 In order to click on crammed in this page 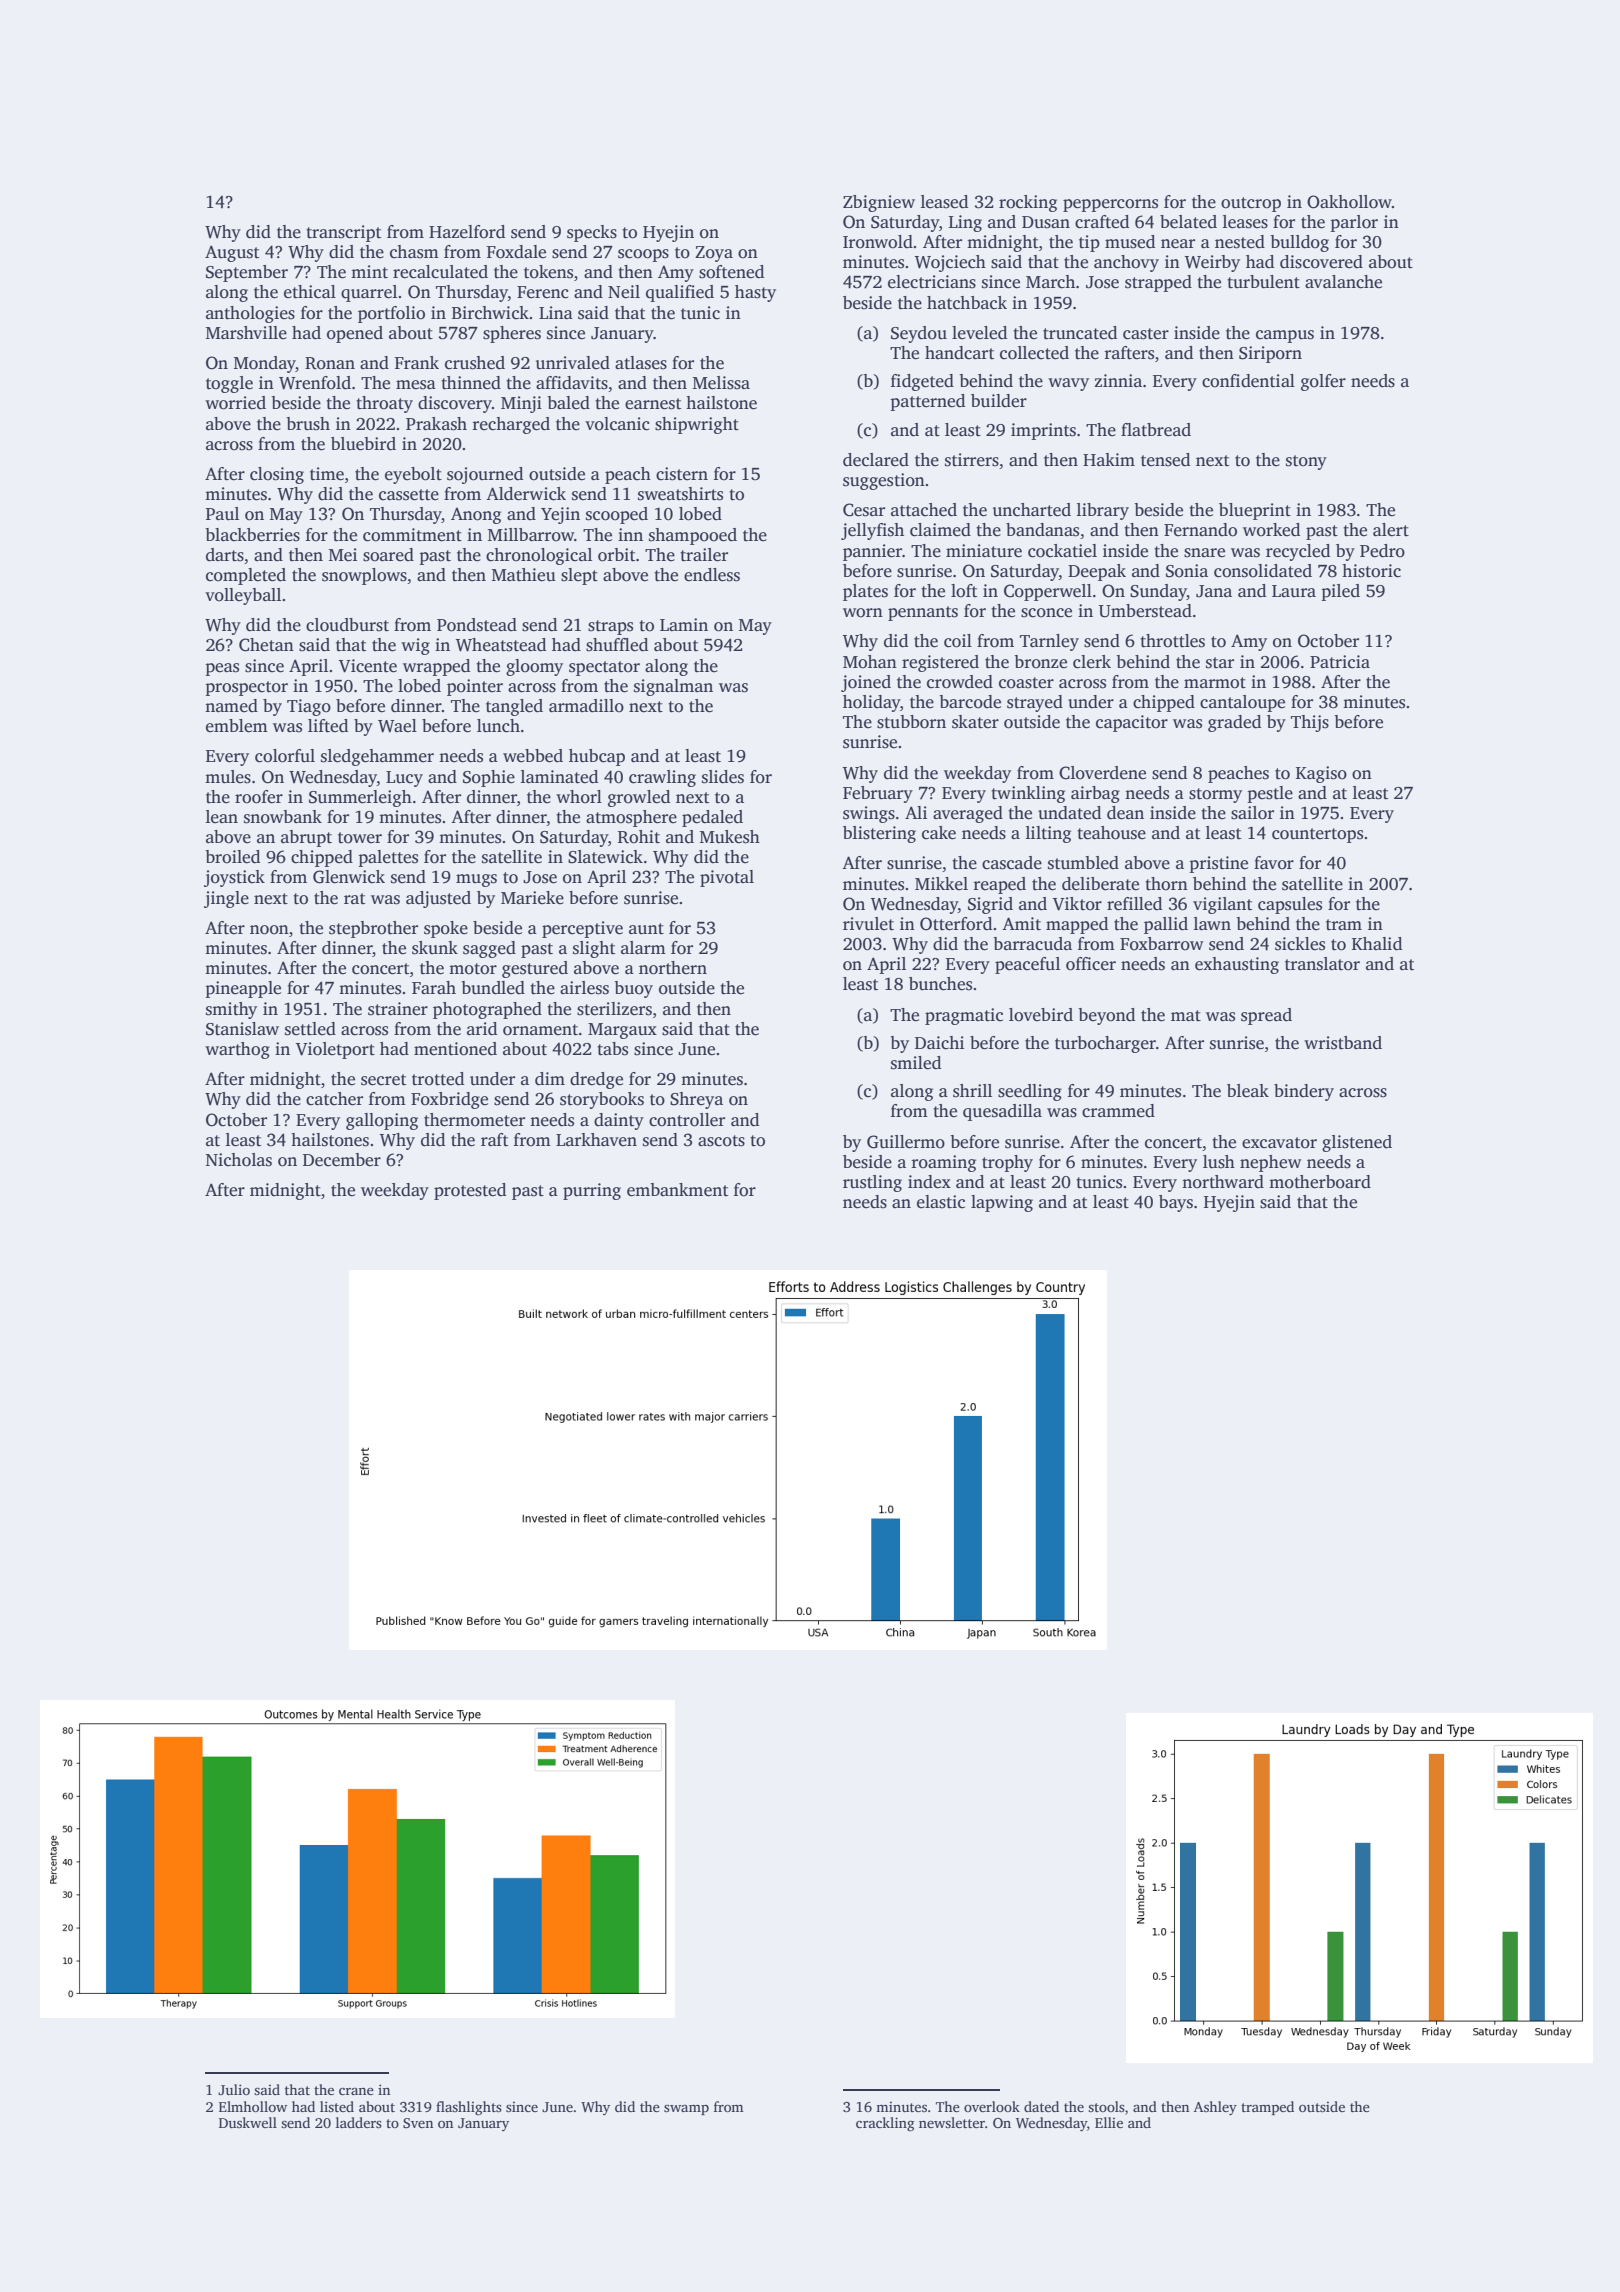, I will do `click(1118, 1111)`.
